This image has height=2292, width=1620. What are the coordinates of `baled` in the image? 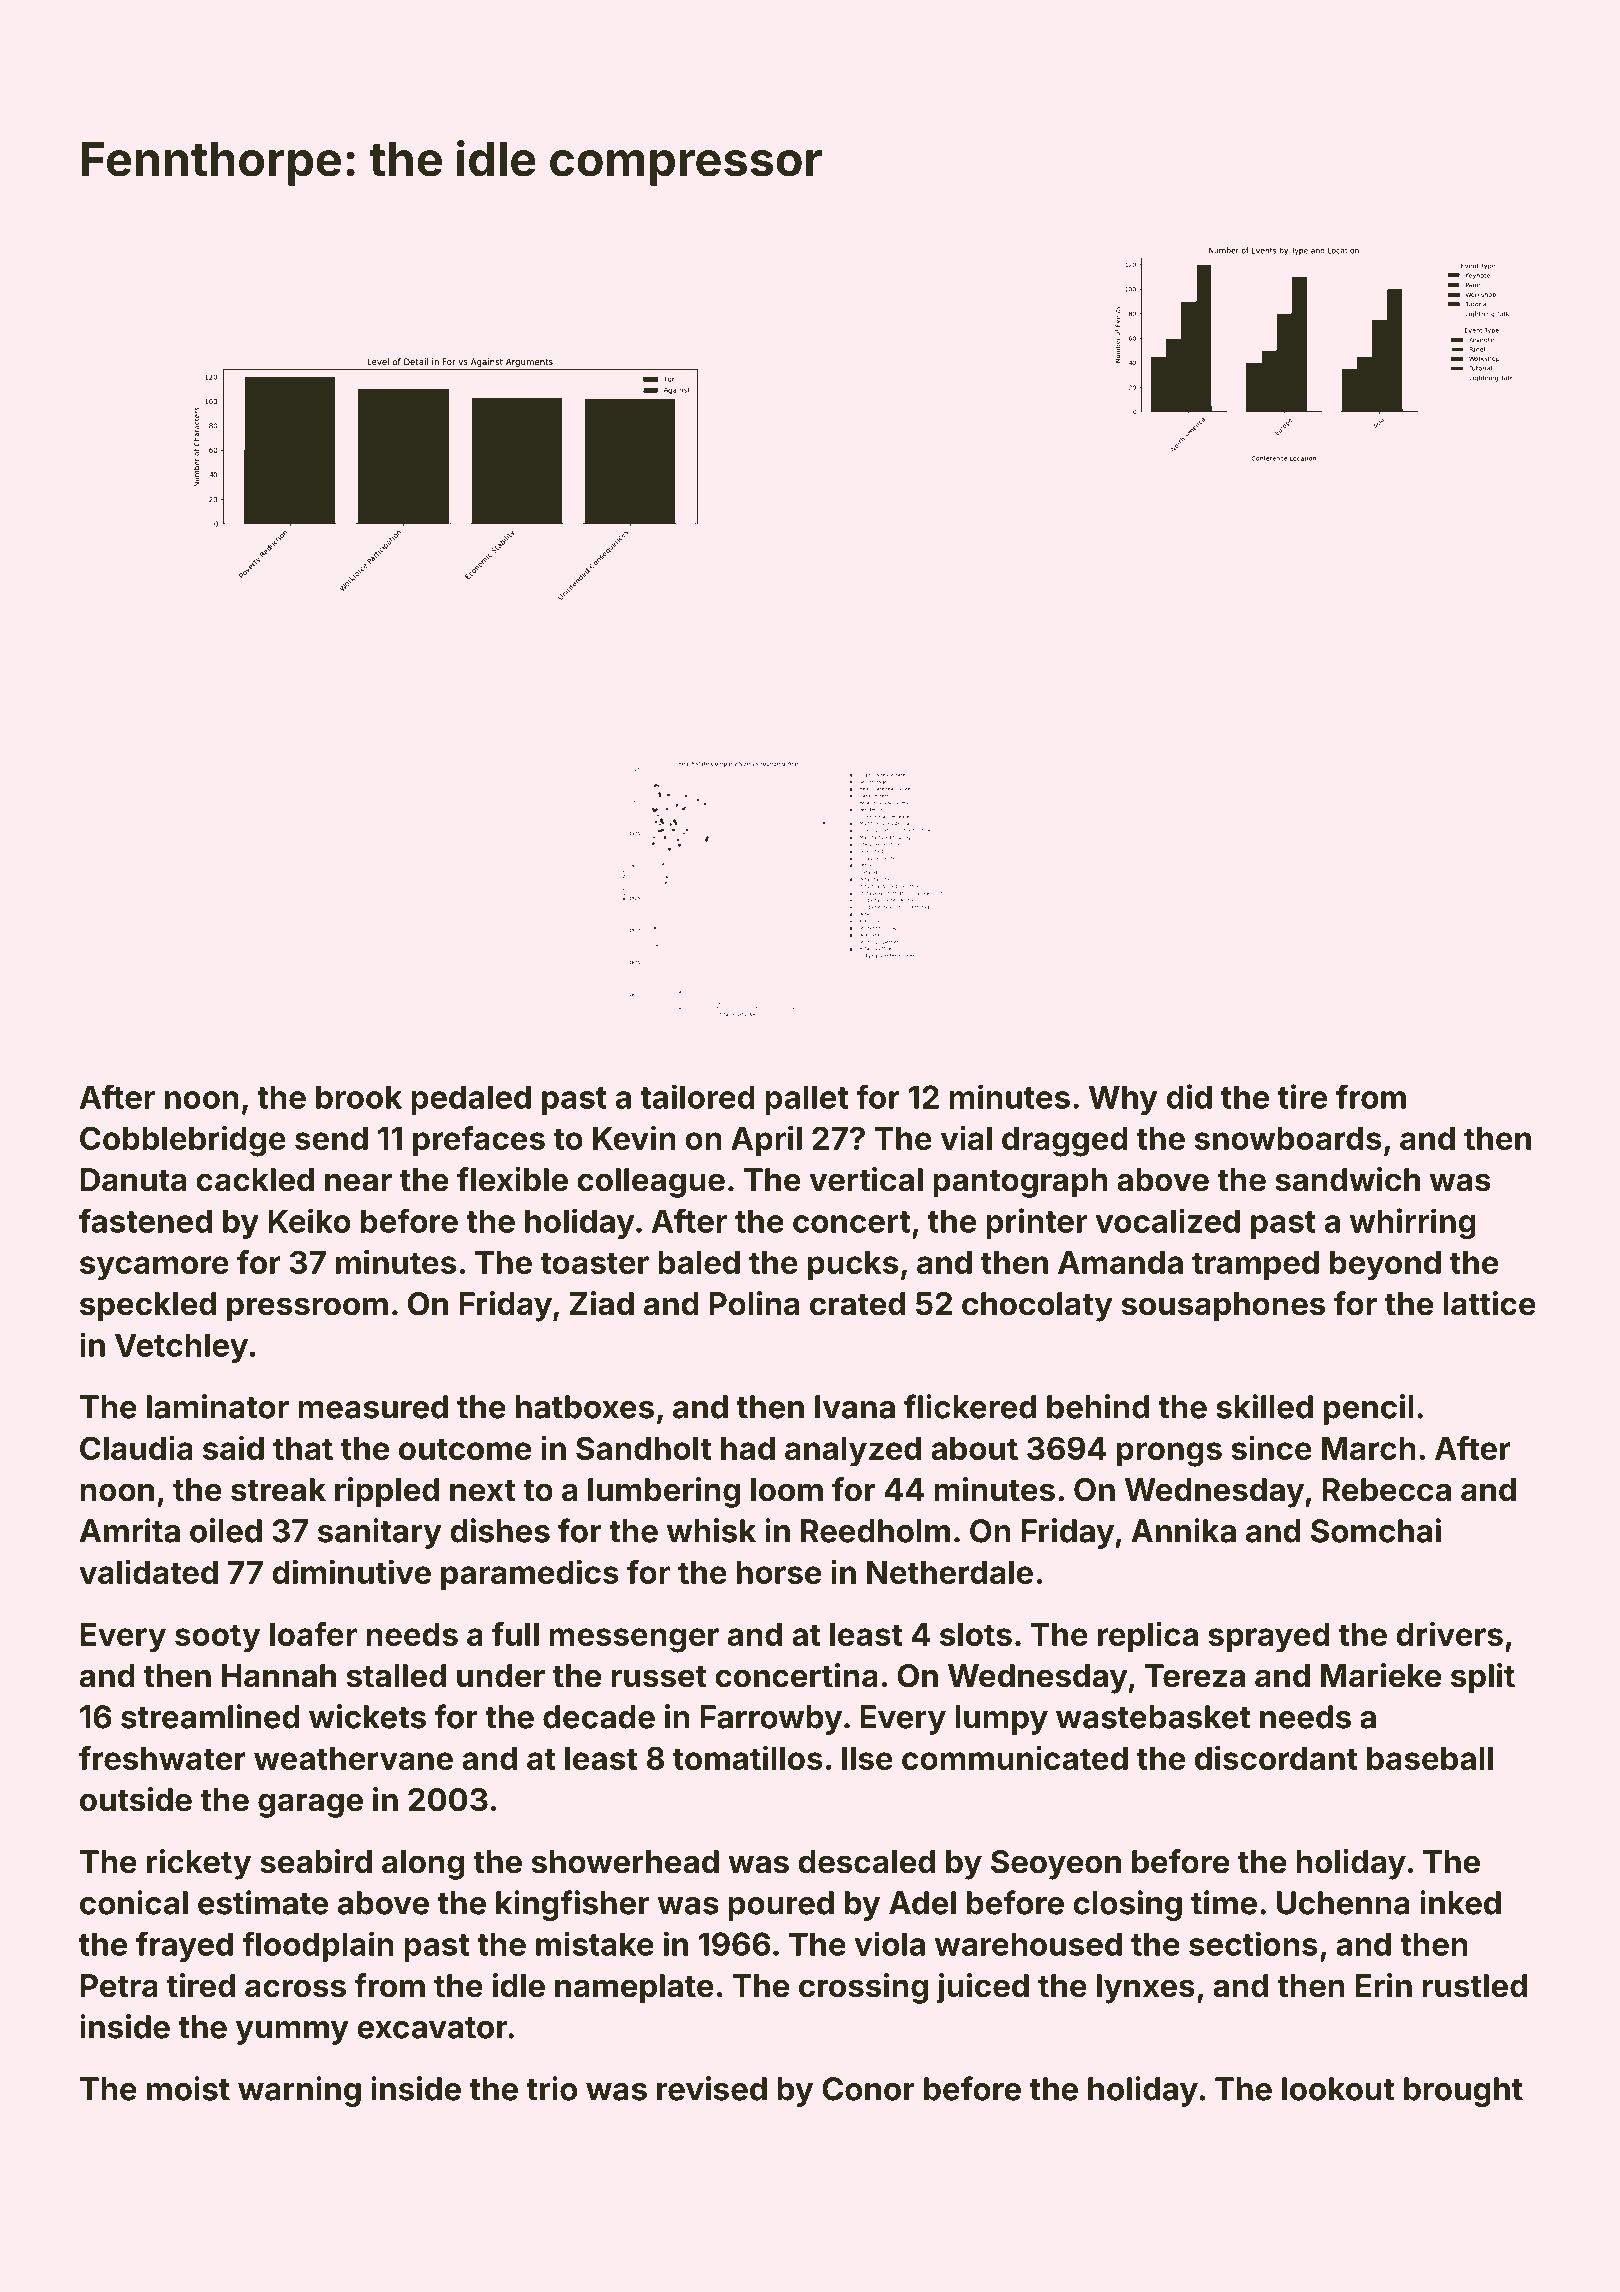 It's located at (699, 1262).
